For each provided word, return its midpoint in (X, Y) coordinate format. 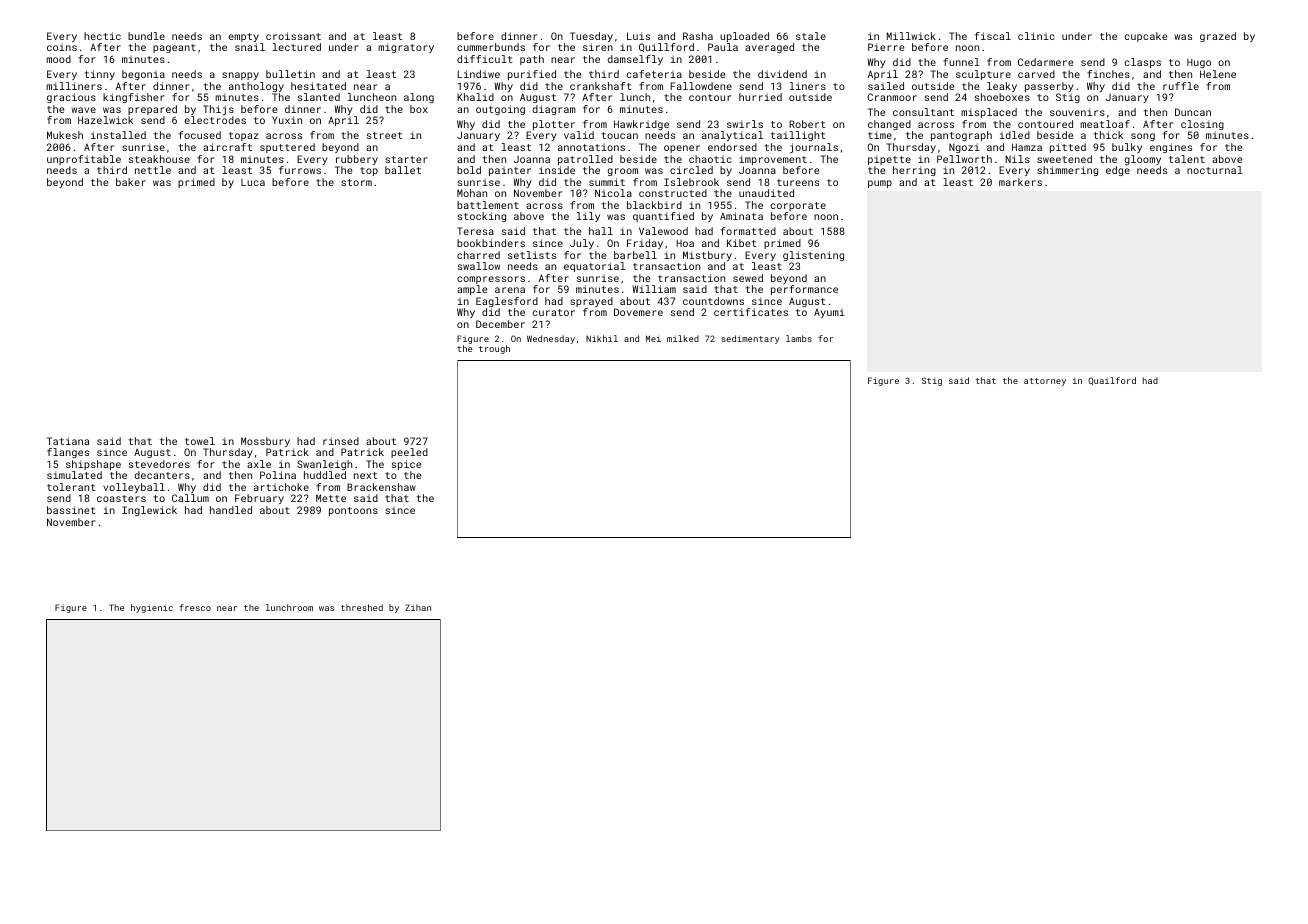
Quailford (1112, 381)
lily (588, 217)
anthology (256, 87)
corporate (798, 206)
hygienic (152, 608)
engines (1171, 148)
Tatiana (68, 441)
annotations (591, 147)
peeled (409, 453)
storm (356, 182)
